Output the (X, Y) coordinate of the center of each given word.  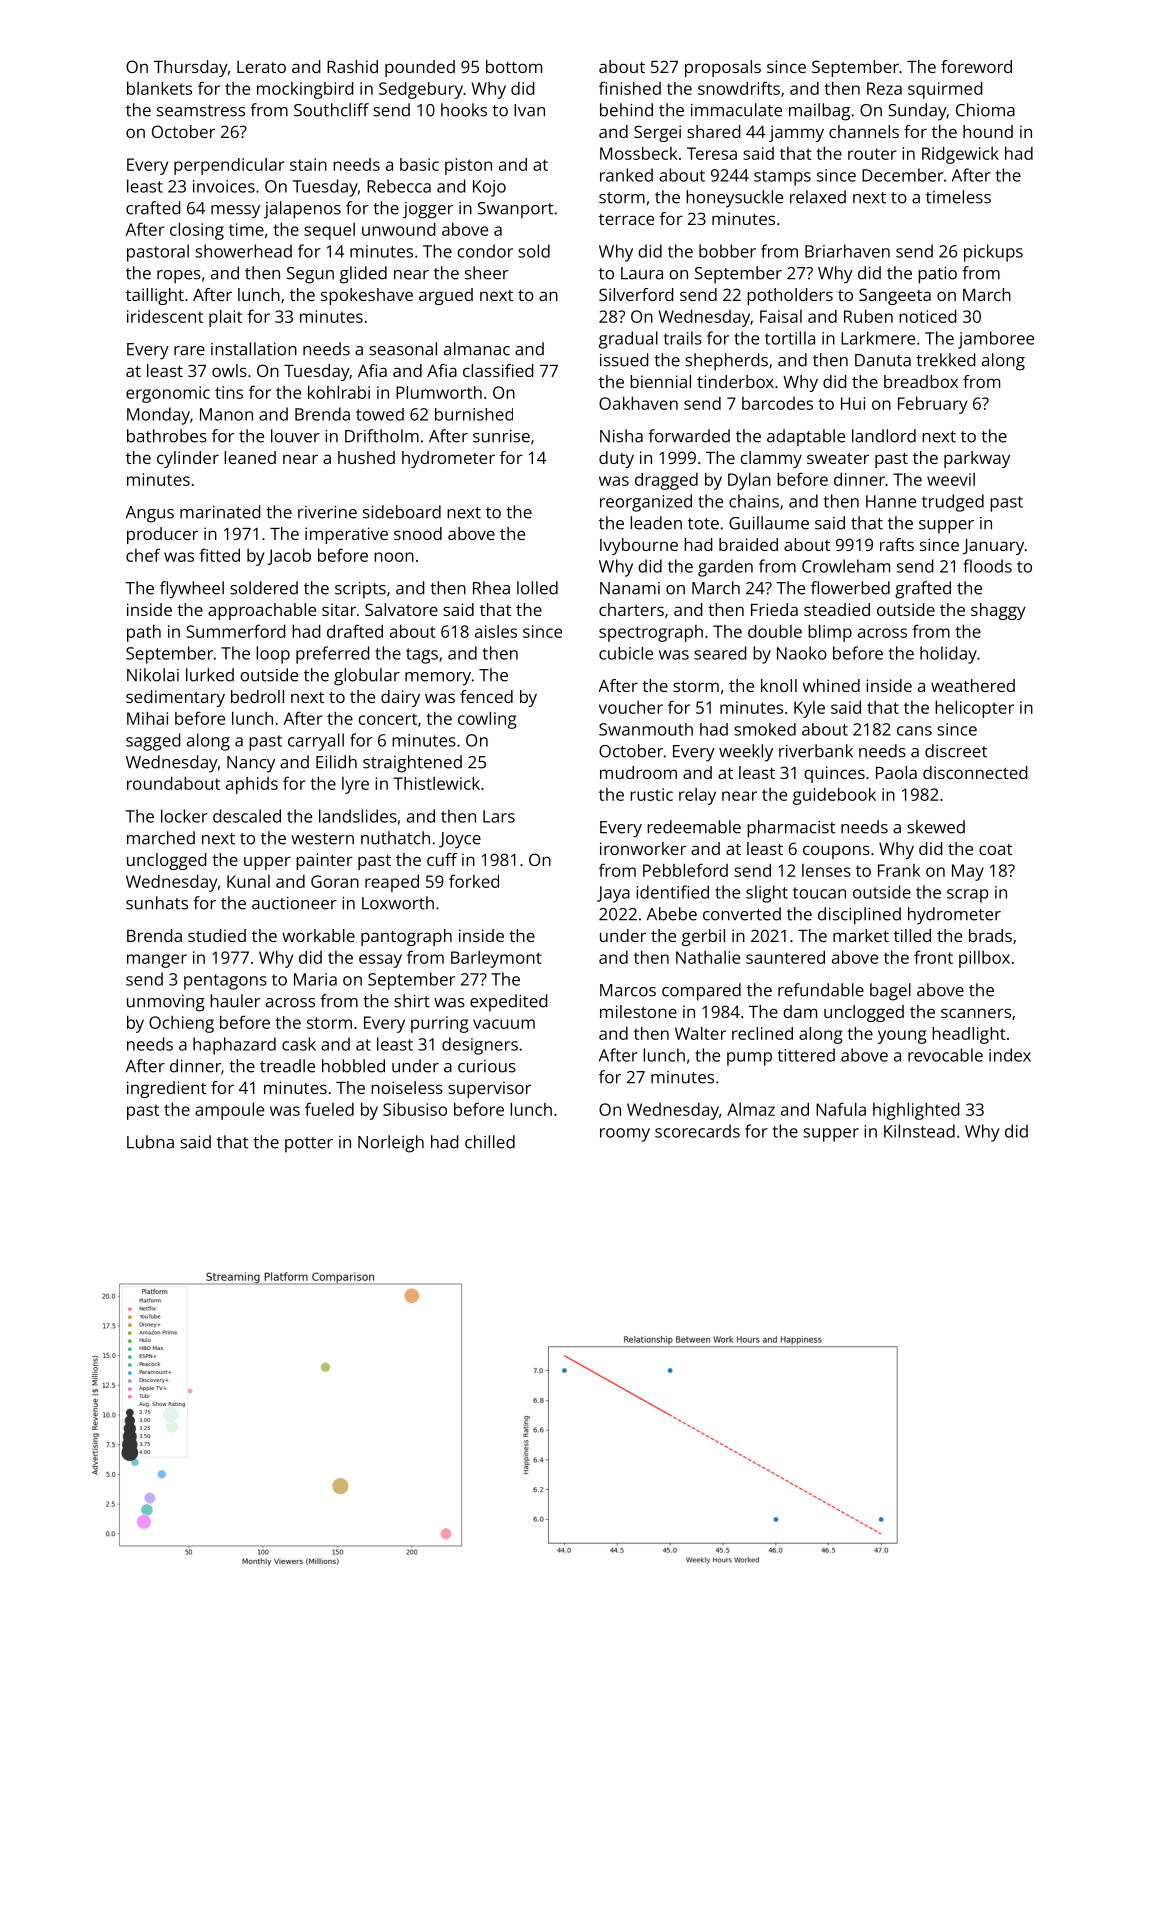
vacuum (504, 1024)
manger (157, 961)
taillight (155, 296)
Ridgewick (960, 155)
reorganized (646, 503)
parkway (977, 459)
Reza (884, 88)
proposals (723, 68)
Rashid (352, 66)
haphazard (234, 1046)
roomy (625, 1135)
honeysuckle (734, 199)
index (1010, 1055)
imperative (346, 535)
